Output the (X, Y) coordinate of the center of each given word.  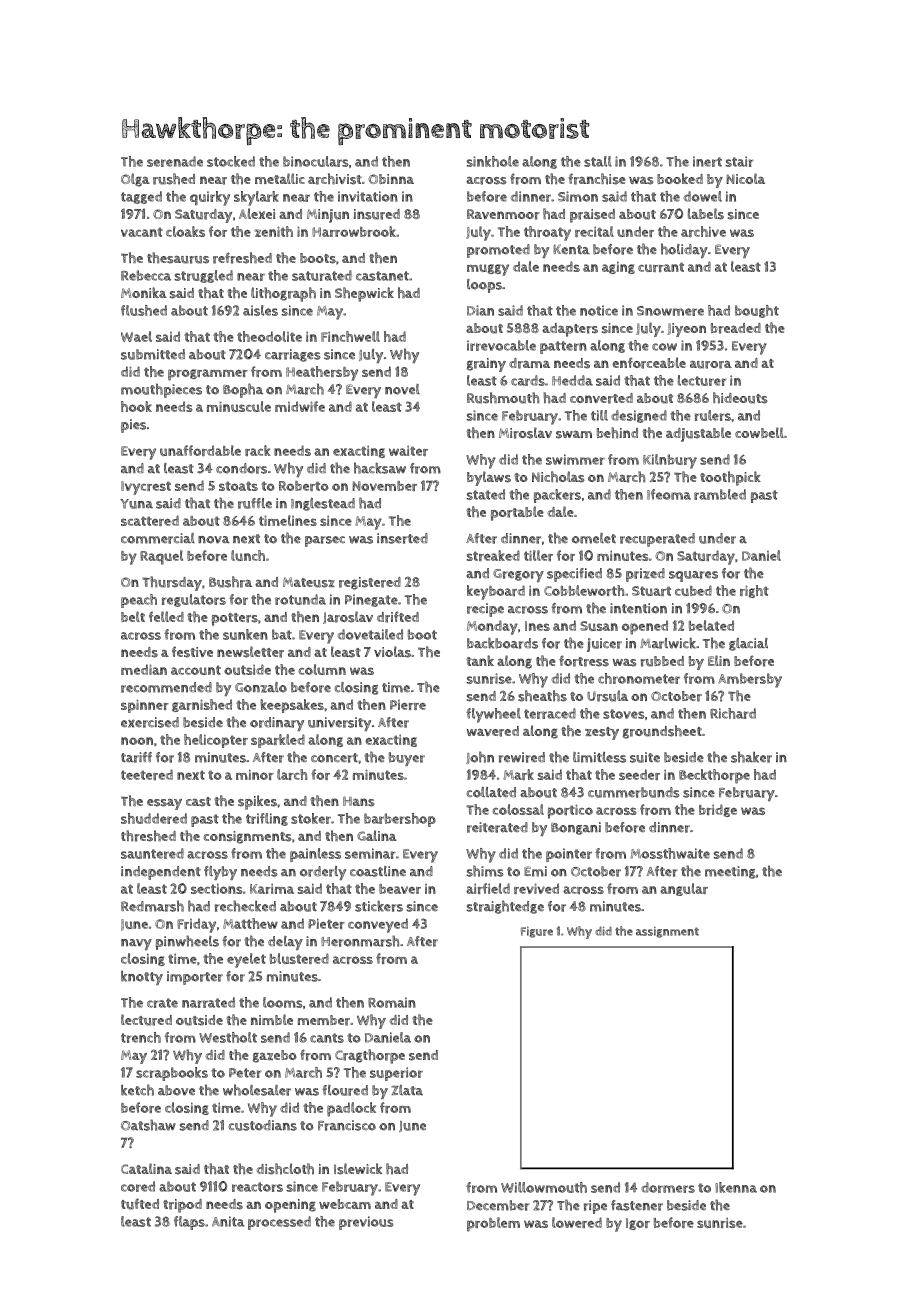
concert (334, 758)
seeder (639, 774)
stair (739, 161)
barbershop (400, 820)
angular (684, 889)
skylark (256, 198)
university (339, 724)
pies (133, 426)
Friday (196, 925)
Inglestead (323, 504)
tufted (140, 1204)
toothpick (730, 478)
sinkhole (492, 161)
